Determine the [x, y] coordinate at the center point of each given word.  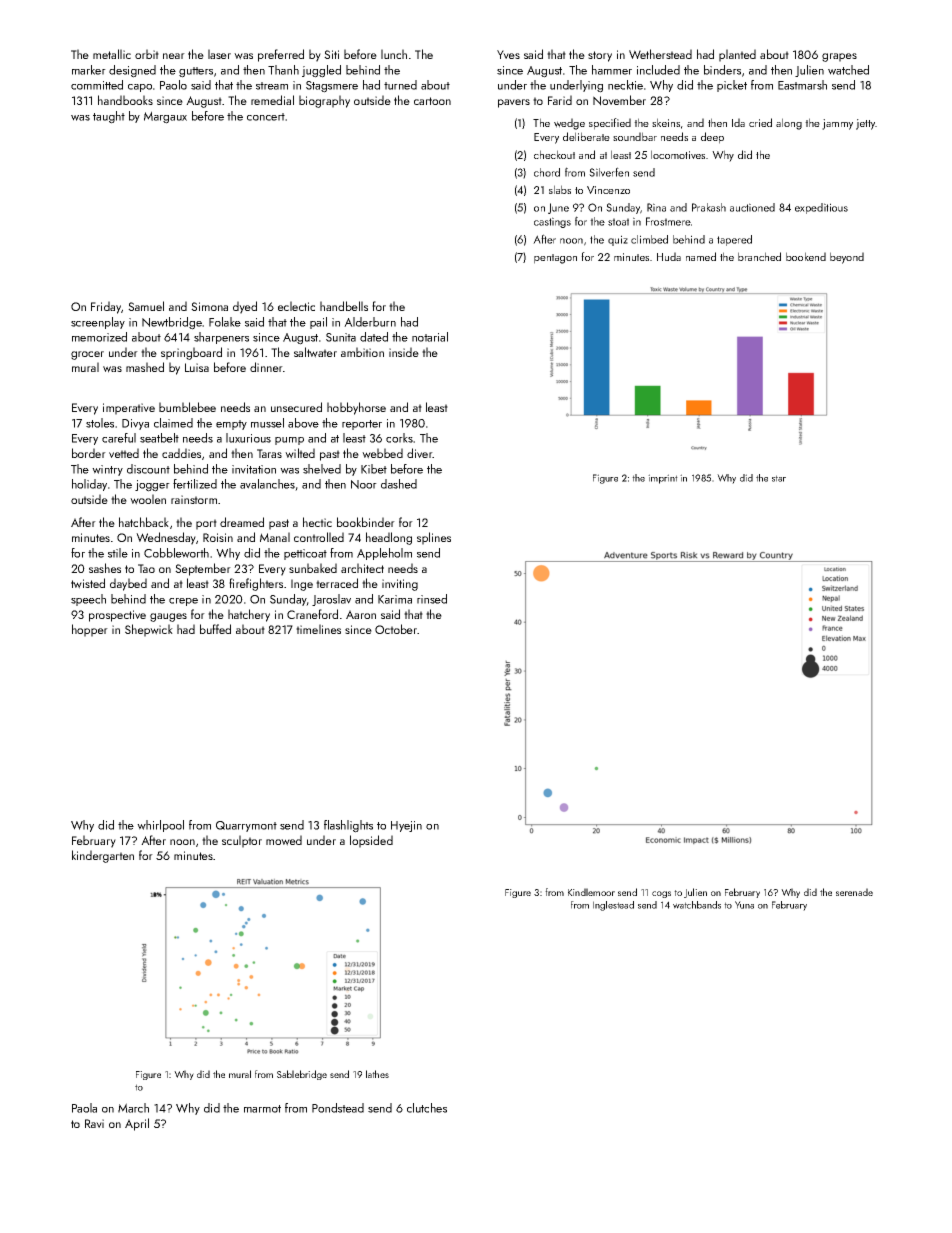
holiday [89, 485]
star [779, 478]
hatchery [249, 615]
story [600, 56]
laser [219, 54]
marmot [262, 1109]
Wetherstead [660, 54]
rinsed [432, 599]
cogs [661, 894]
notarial [430, 337]
